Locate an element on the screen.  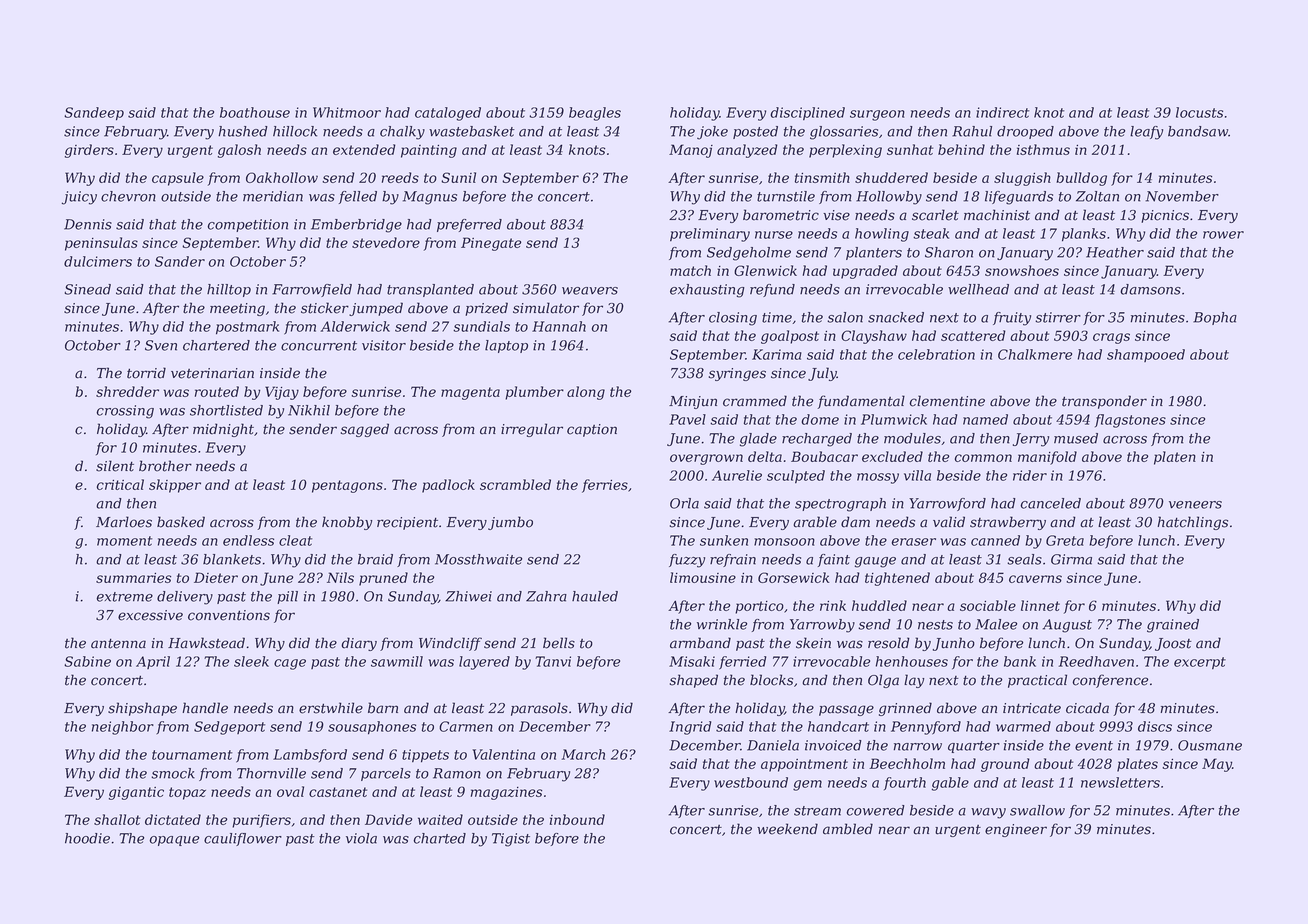
analyzed is located at coordinates (747, 151).
